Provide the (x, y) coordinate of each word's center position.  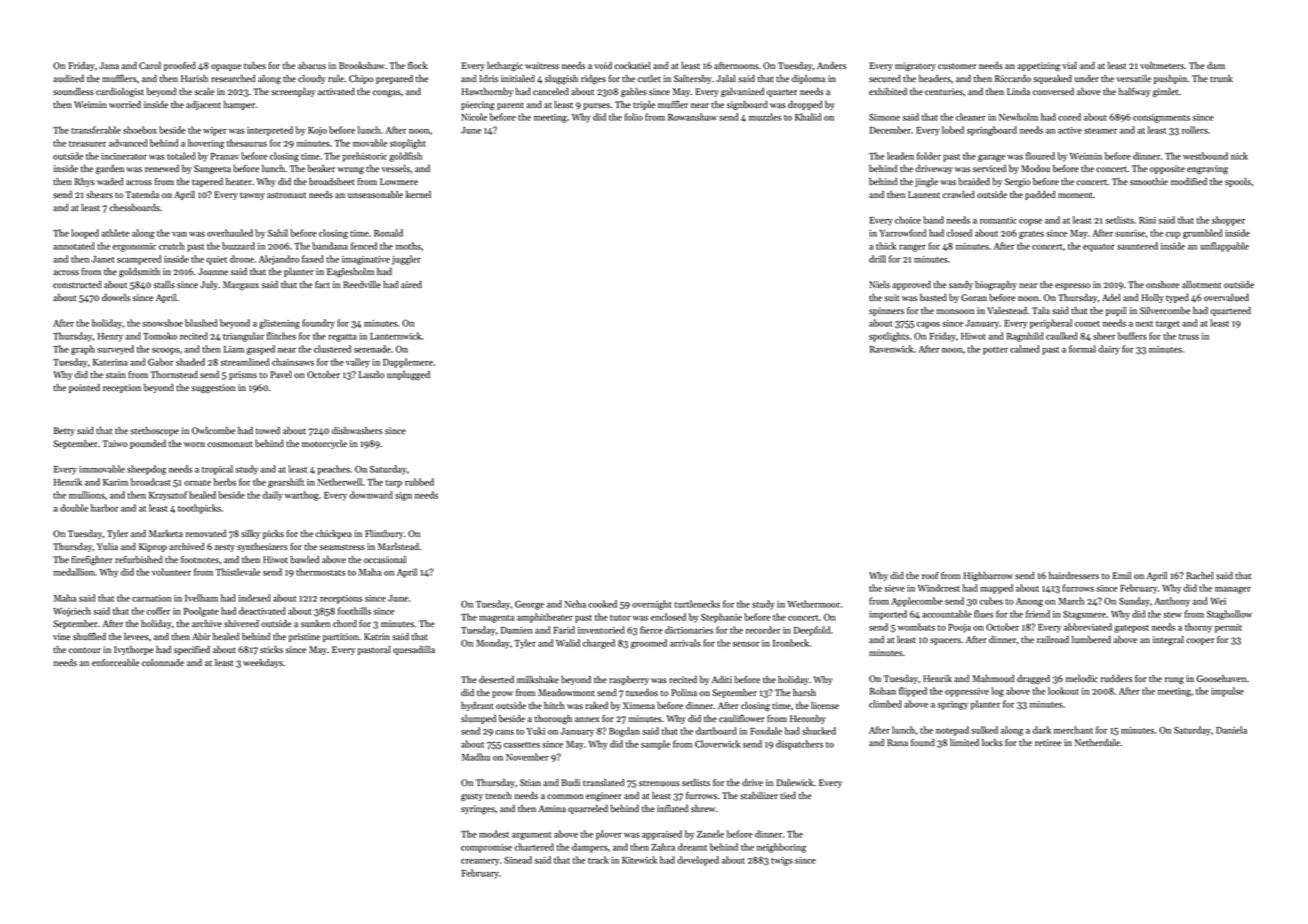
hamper (239, 105)
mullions (87, 495)
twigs (782, 861)
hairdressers (1074, 575)
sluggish (561, 80)
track (598, 860)
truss (1189, 337)
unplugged (408, 376)
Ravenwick (892, 349)
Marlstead (398, 546)
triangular (243, 337)
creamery (480, 862)
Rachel (1199, 575)
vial (1069, 65)
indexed (254, 598)
